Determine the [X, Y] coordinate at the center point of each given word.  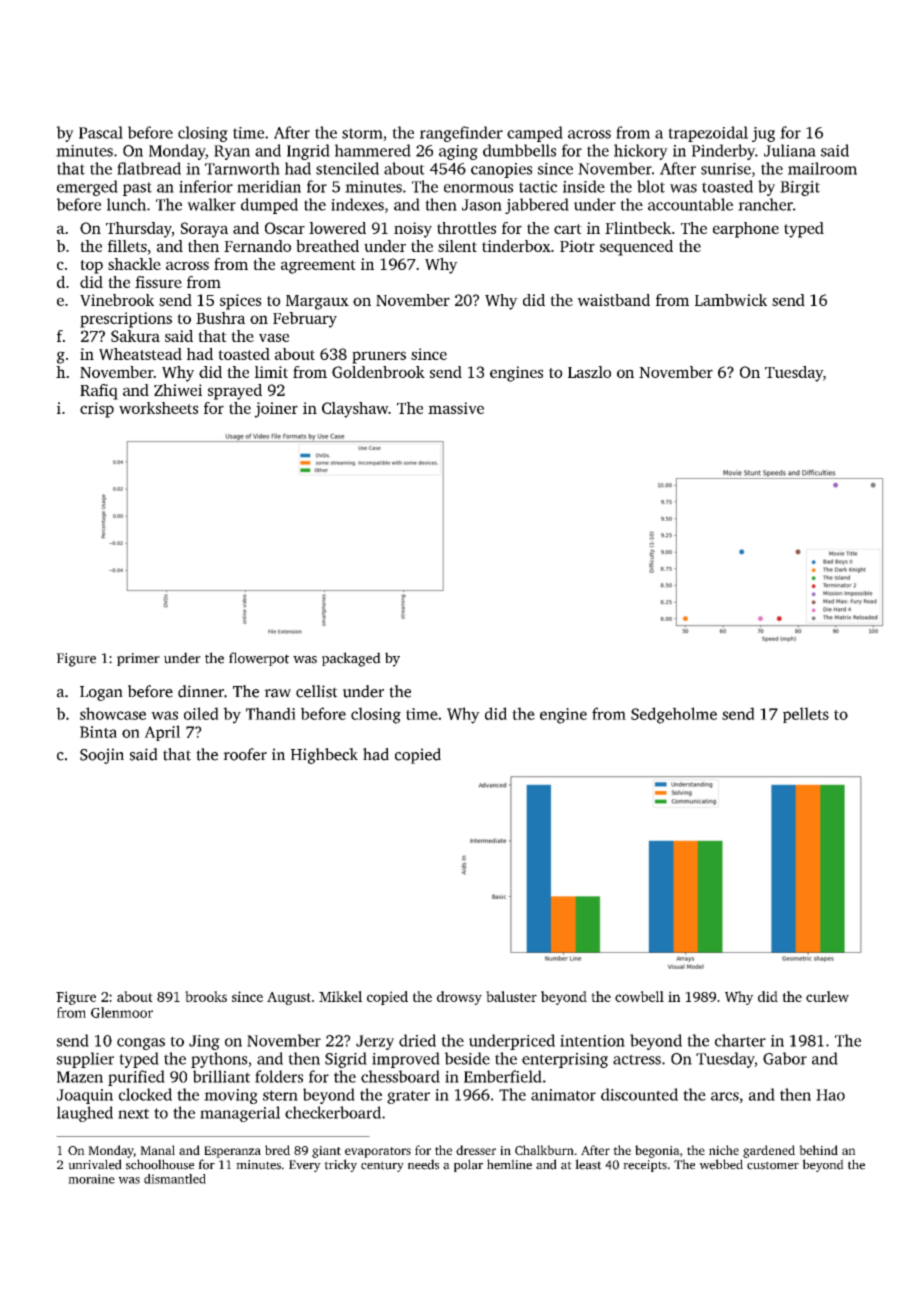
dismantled [175, 1179]
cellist [317, 691]
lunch [126, 204]
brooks [206, 996]
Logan [101, 693]
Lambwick [731, 300]
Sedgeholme [674, 715]
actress [637, 1059]
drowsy [459, 998]
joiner [276, 410]
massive [456, 408]
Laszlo [589, 372]
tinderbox [516, 246]
